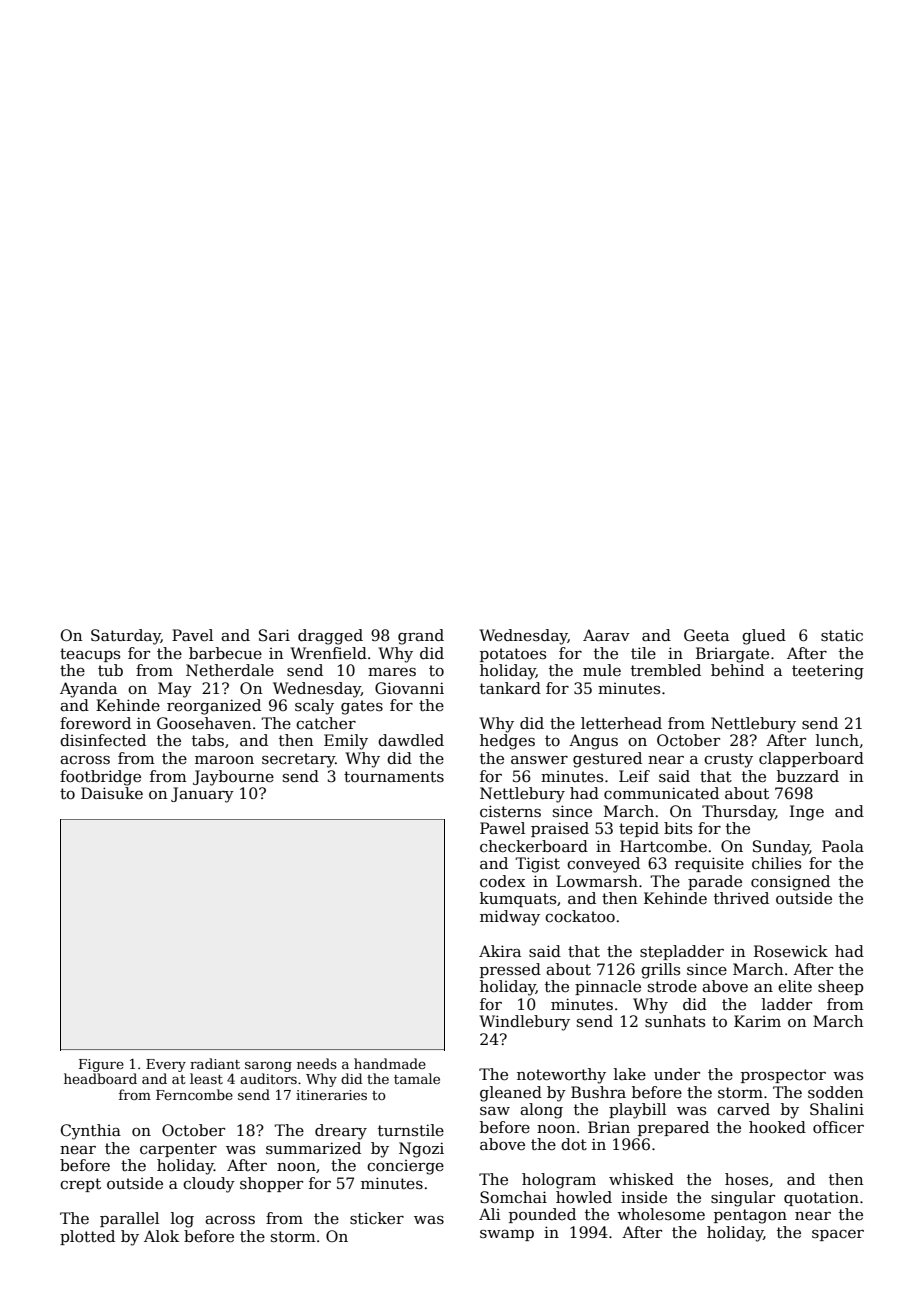 This screenshot has width=924, height=1308. I want to click on prepared, so click(673, 1128).
